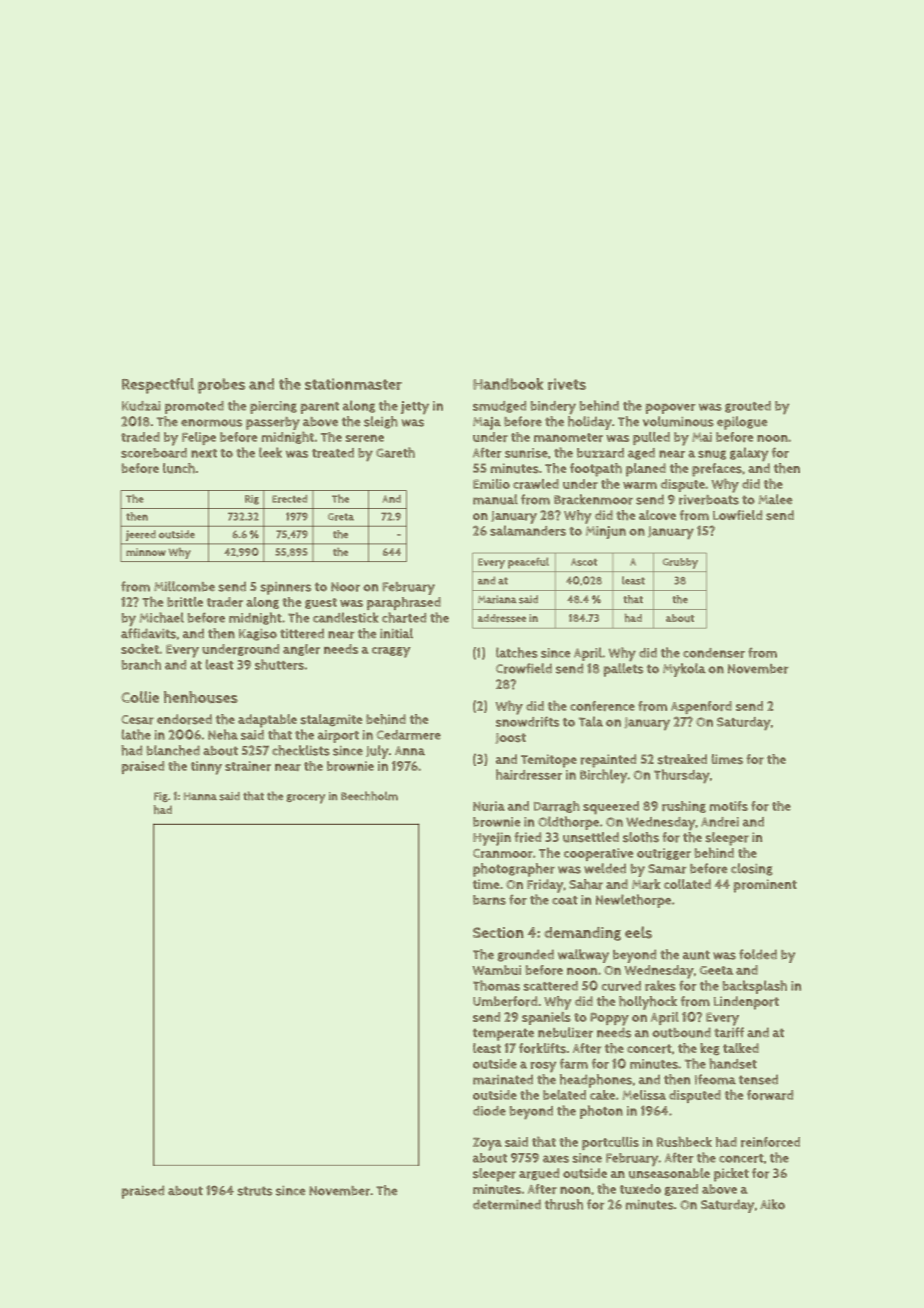 This document has height=1308, width=924. What do you see at coordinates (254, 1191) in the document?
I see `struts` at bounding box center [254, 1191].
